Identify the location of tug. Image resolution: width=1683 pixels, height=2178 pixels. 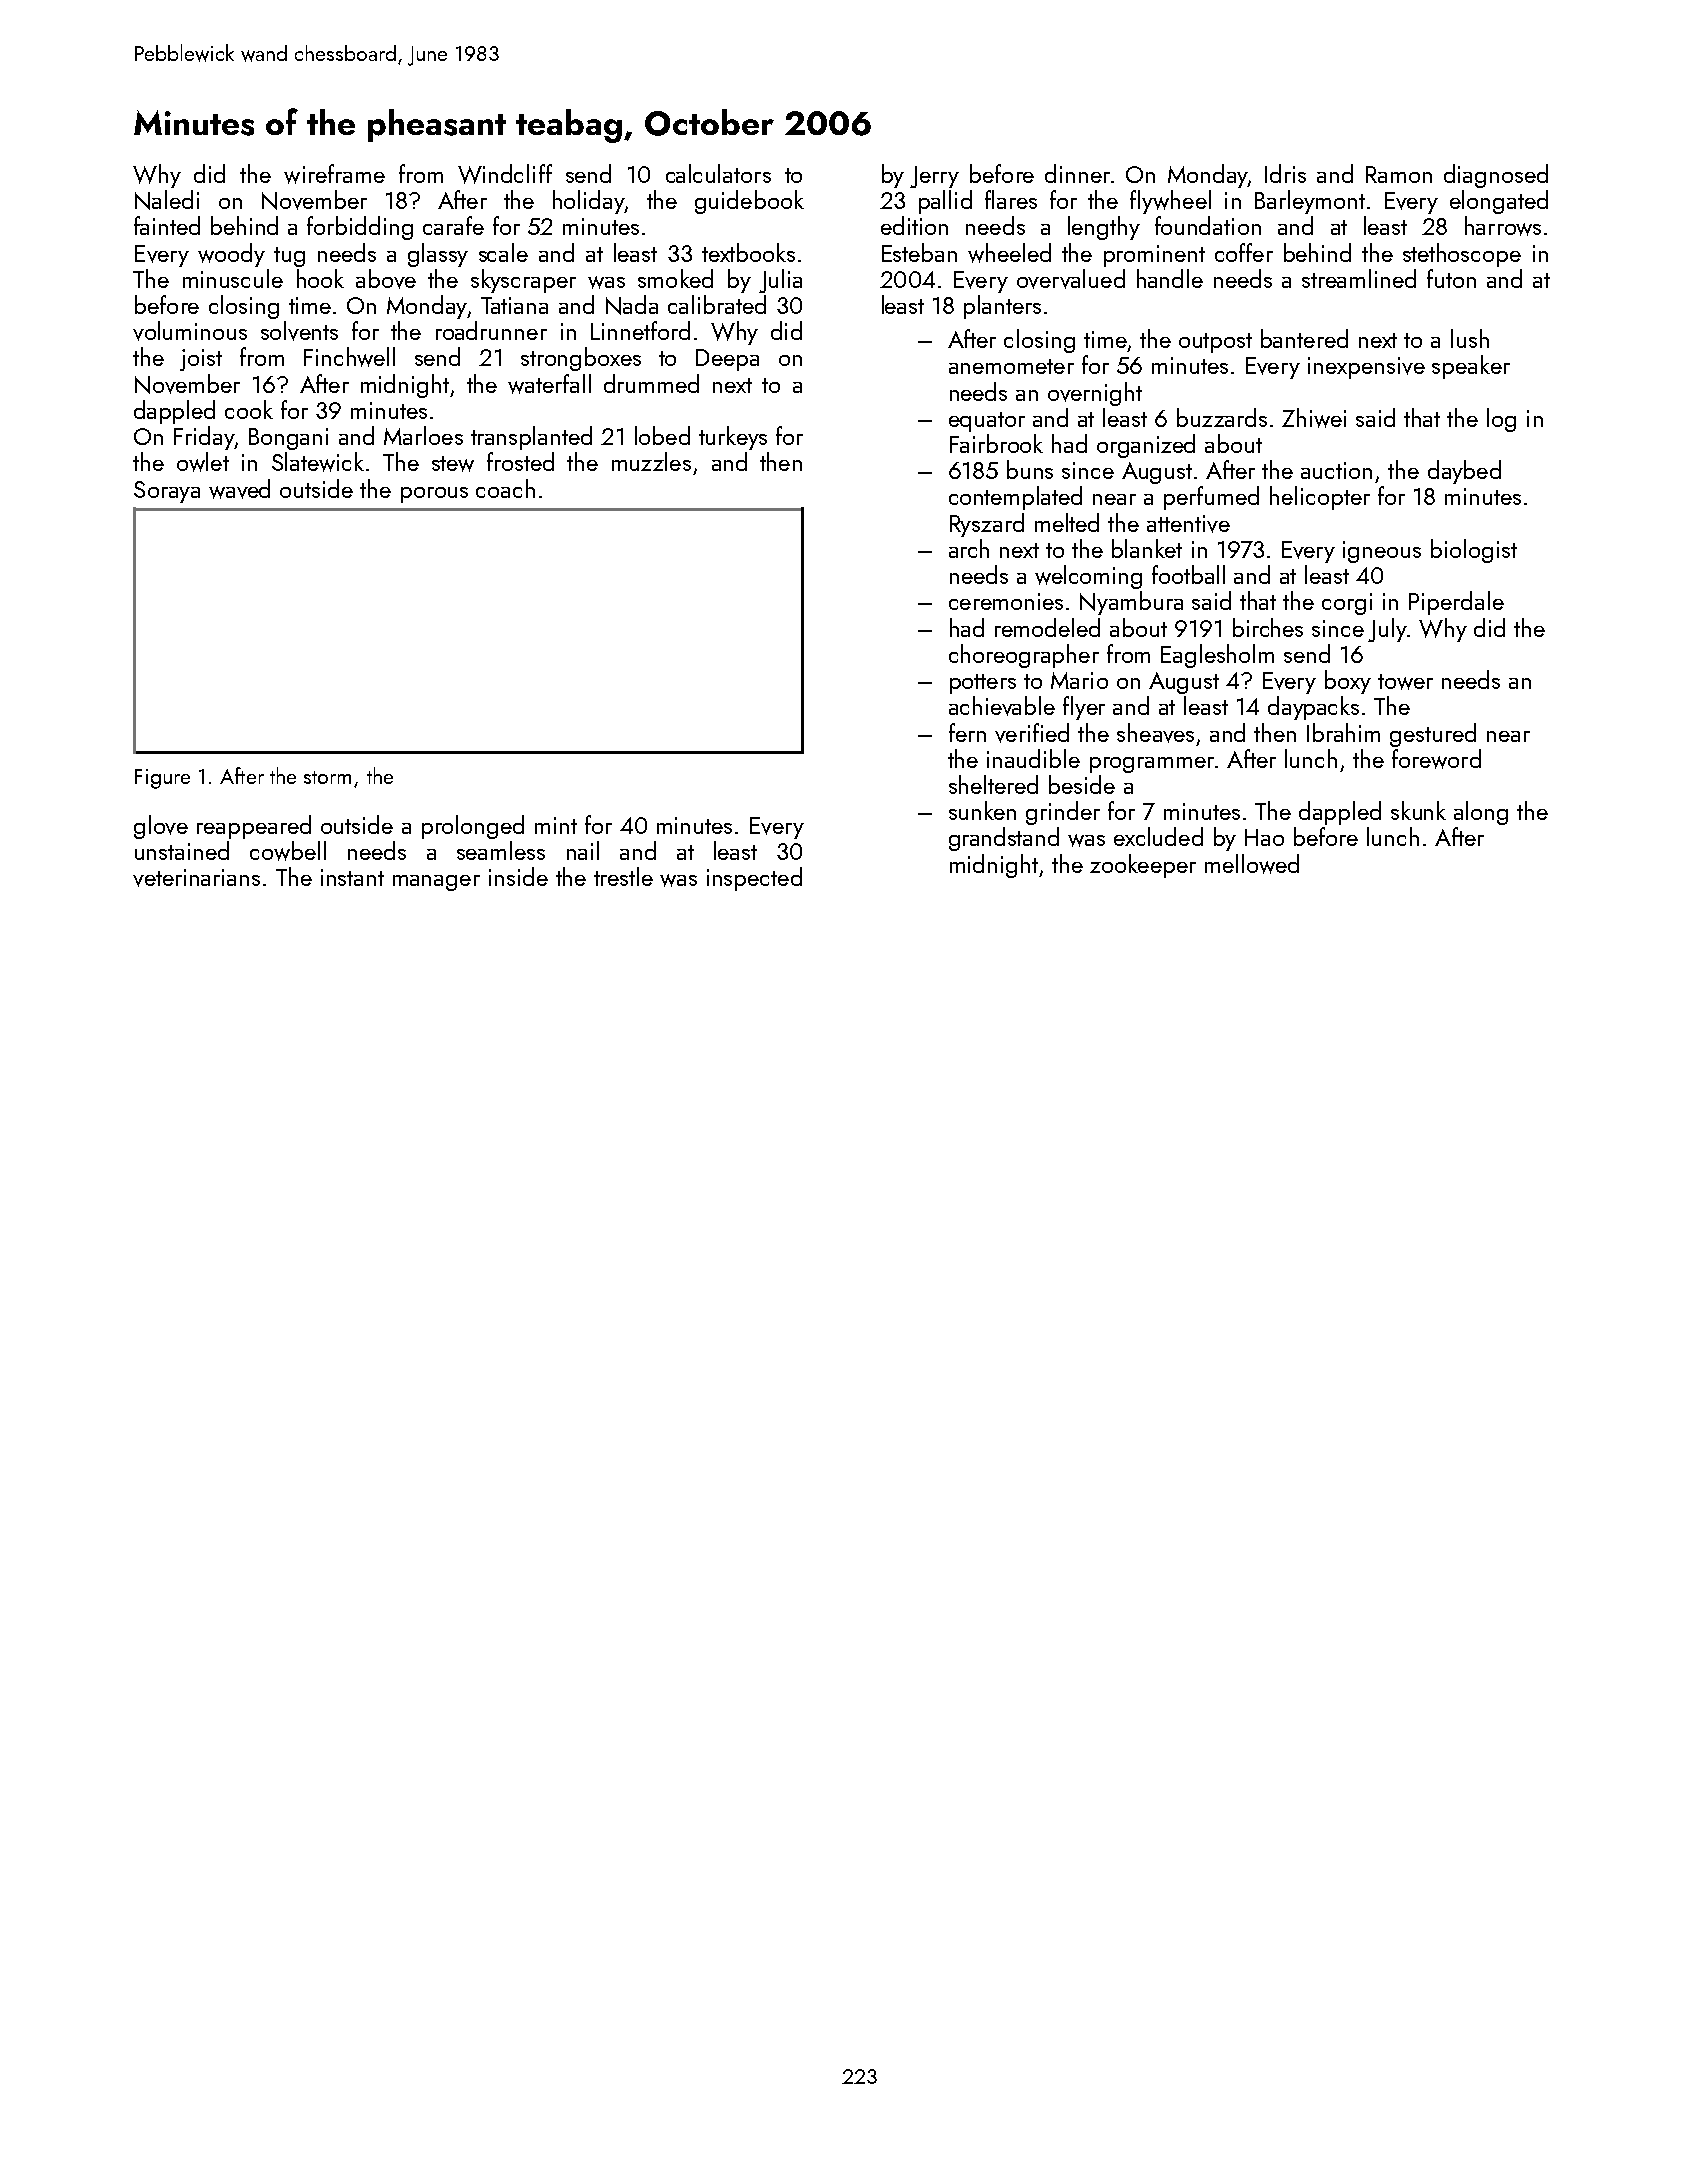
(289, 257).
